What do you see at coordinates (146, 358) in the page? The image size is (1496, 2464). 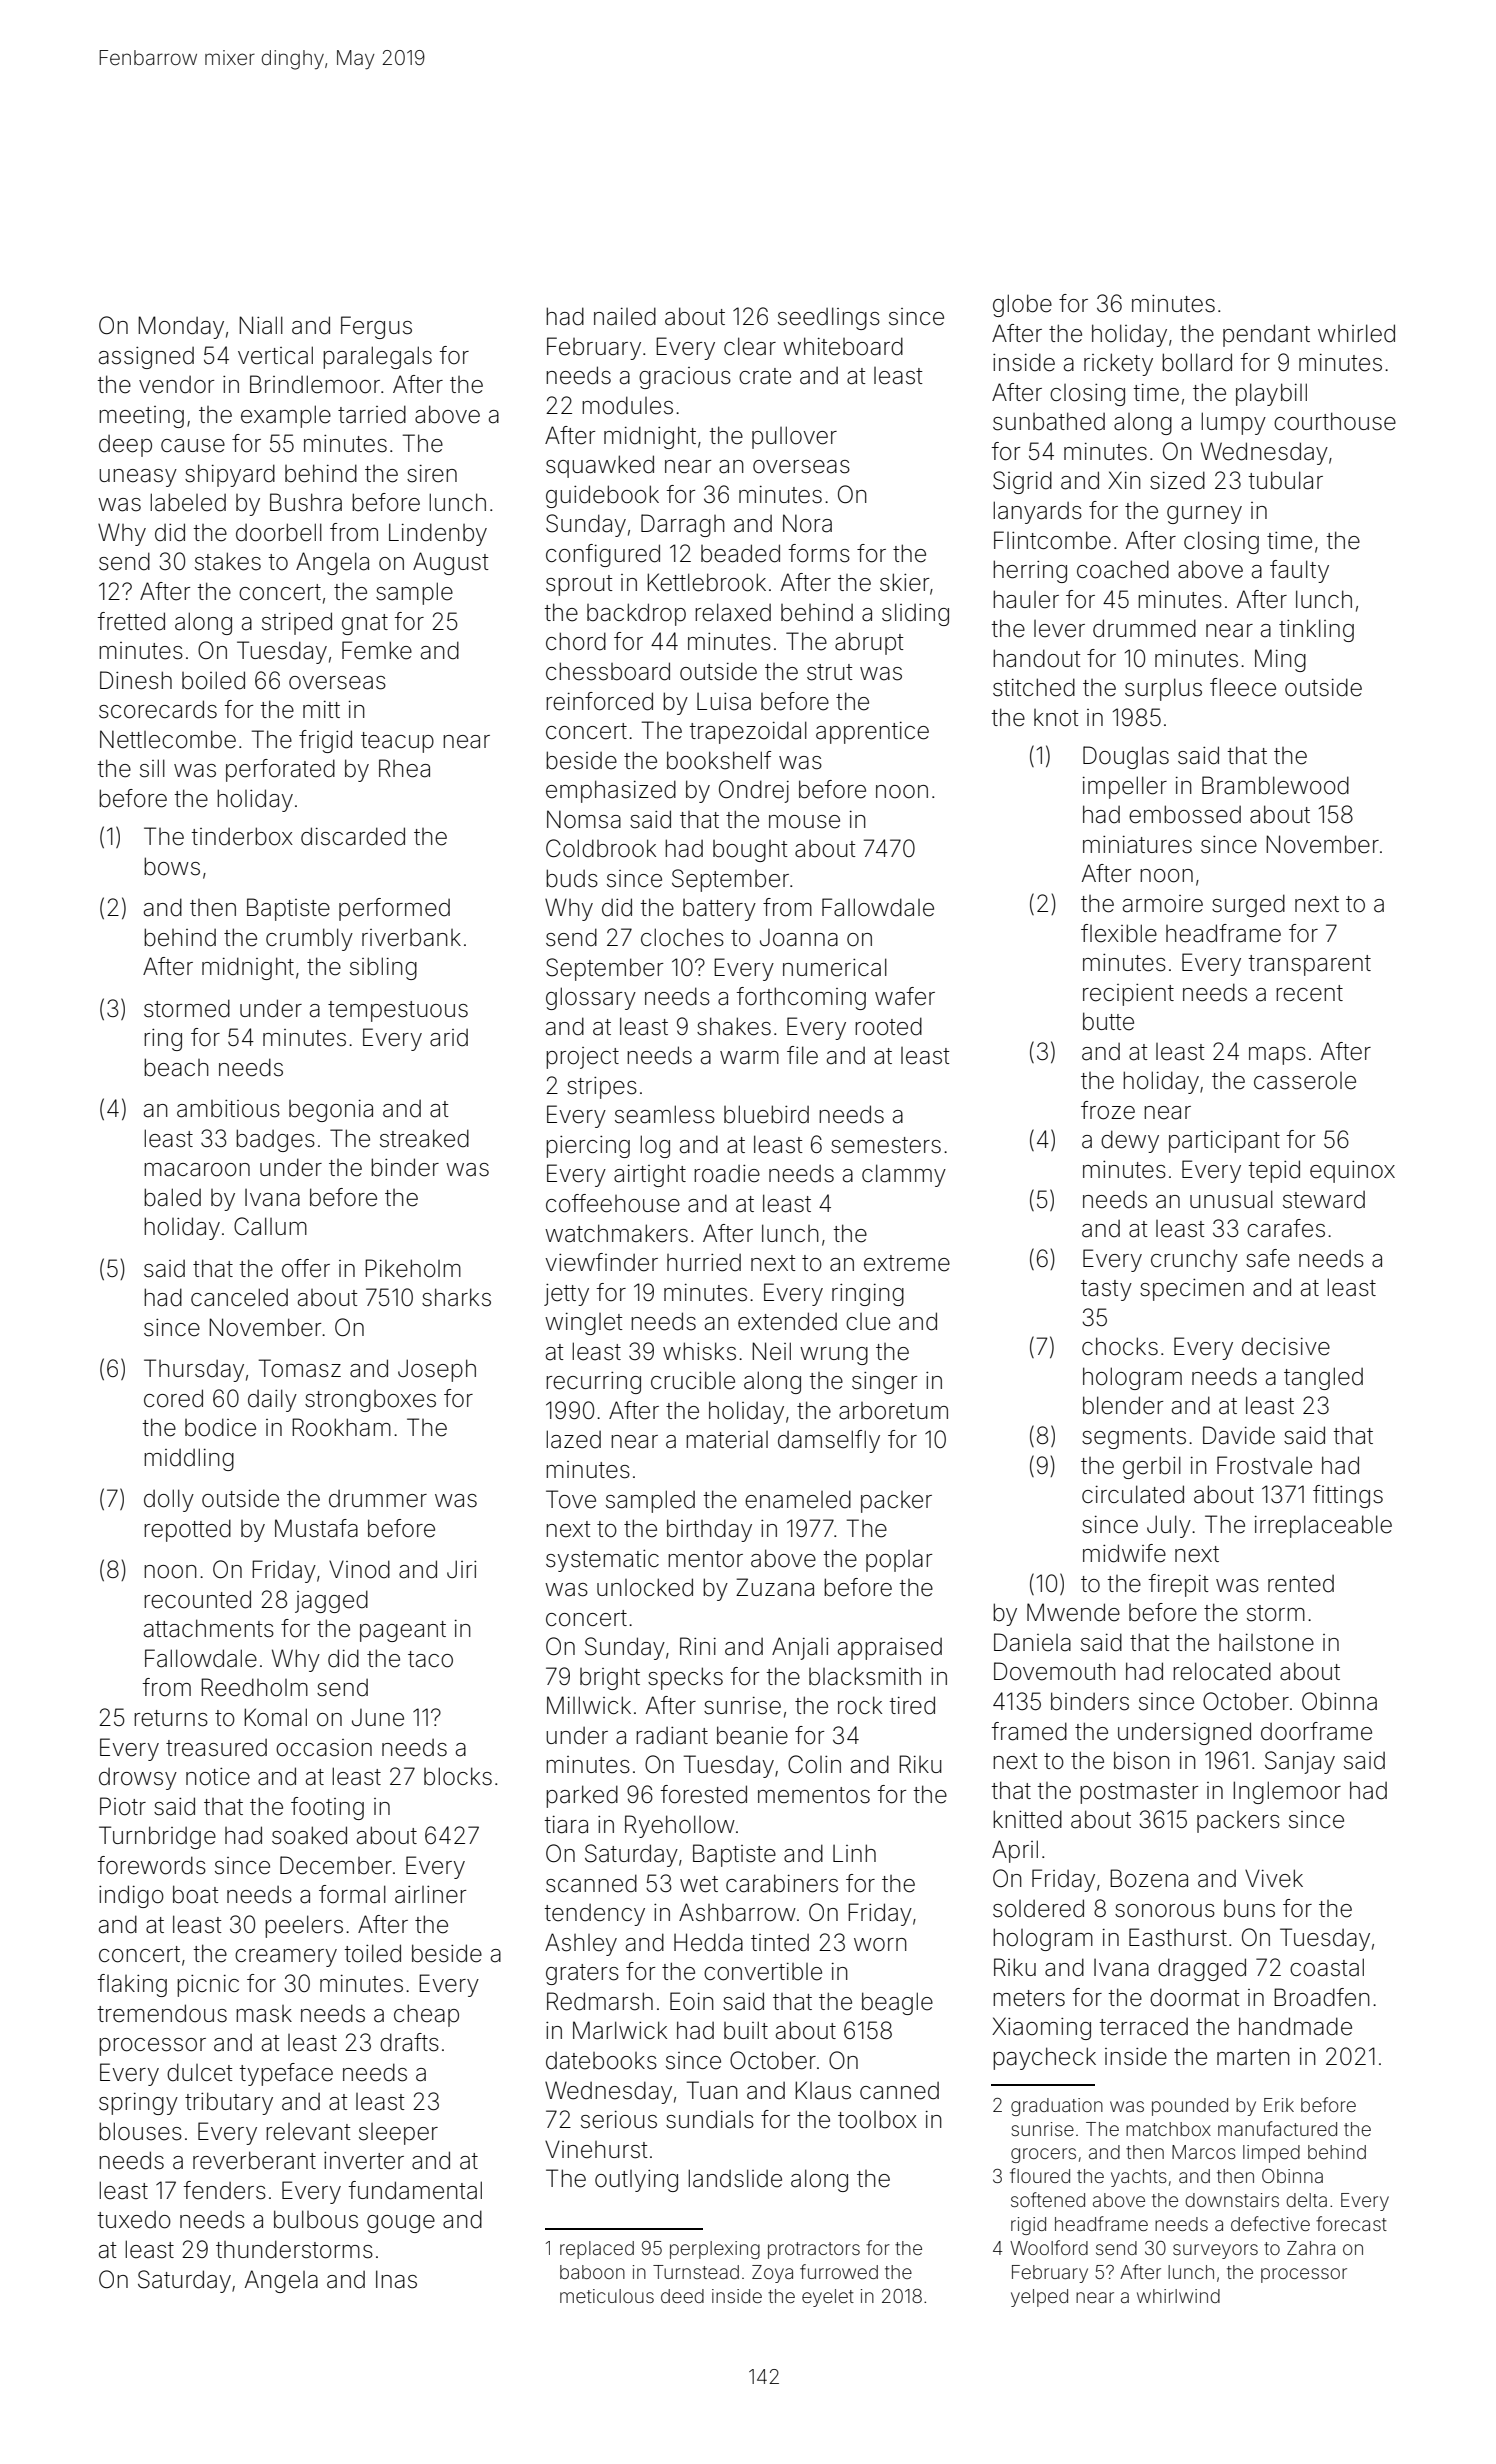 I see `assigned` at bounding box center [146, 358].
